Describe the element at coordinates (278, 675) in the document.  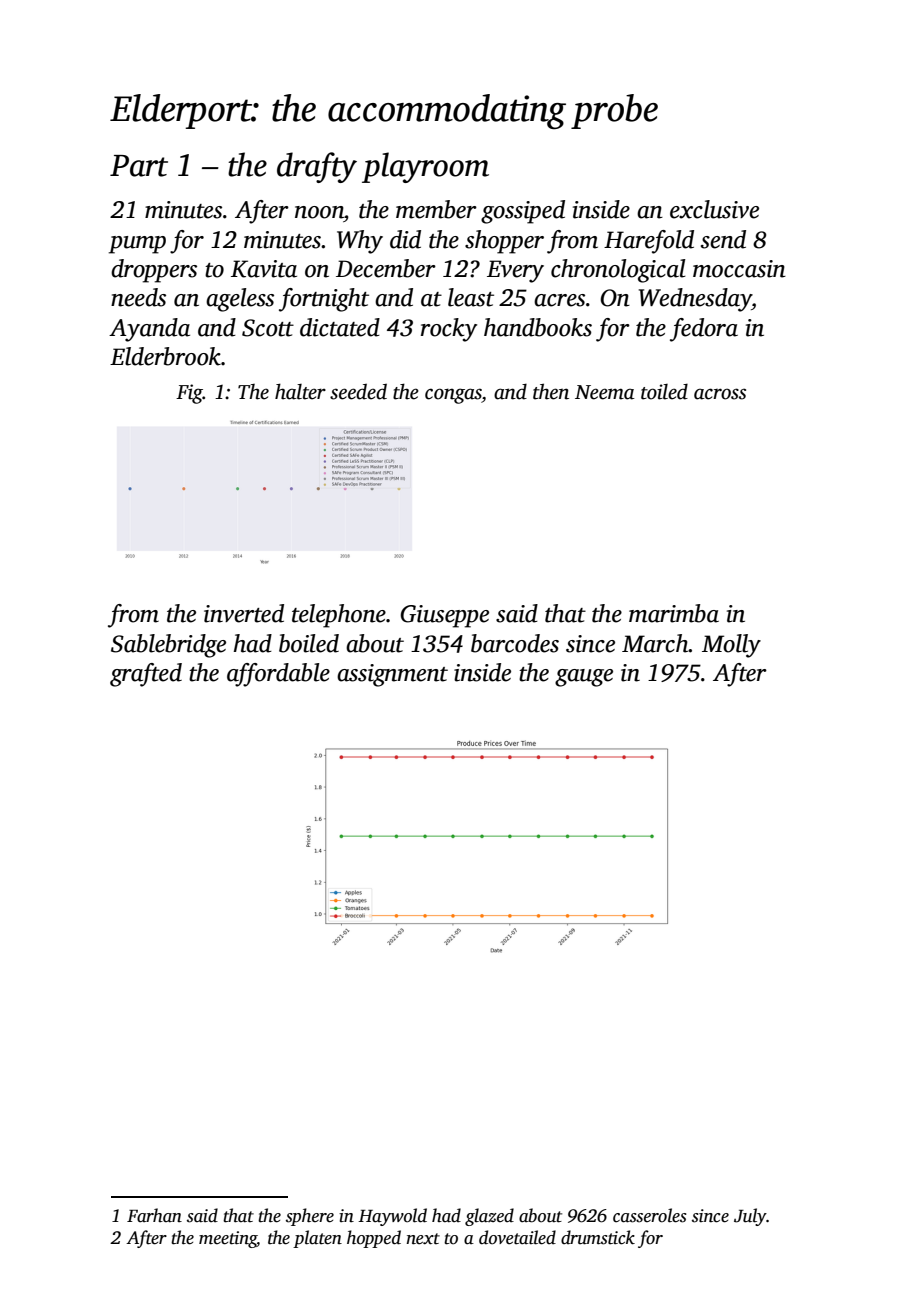
I see `affordable` at that location.
